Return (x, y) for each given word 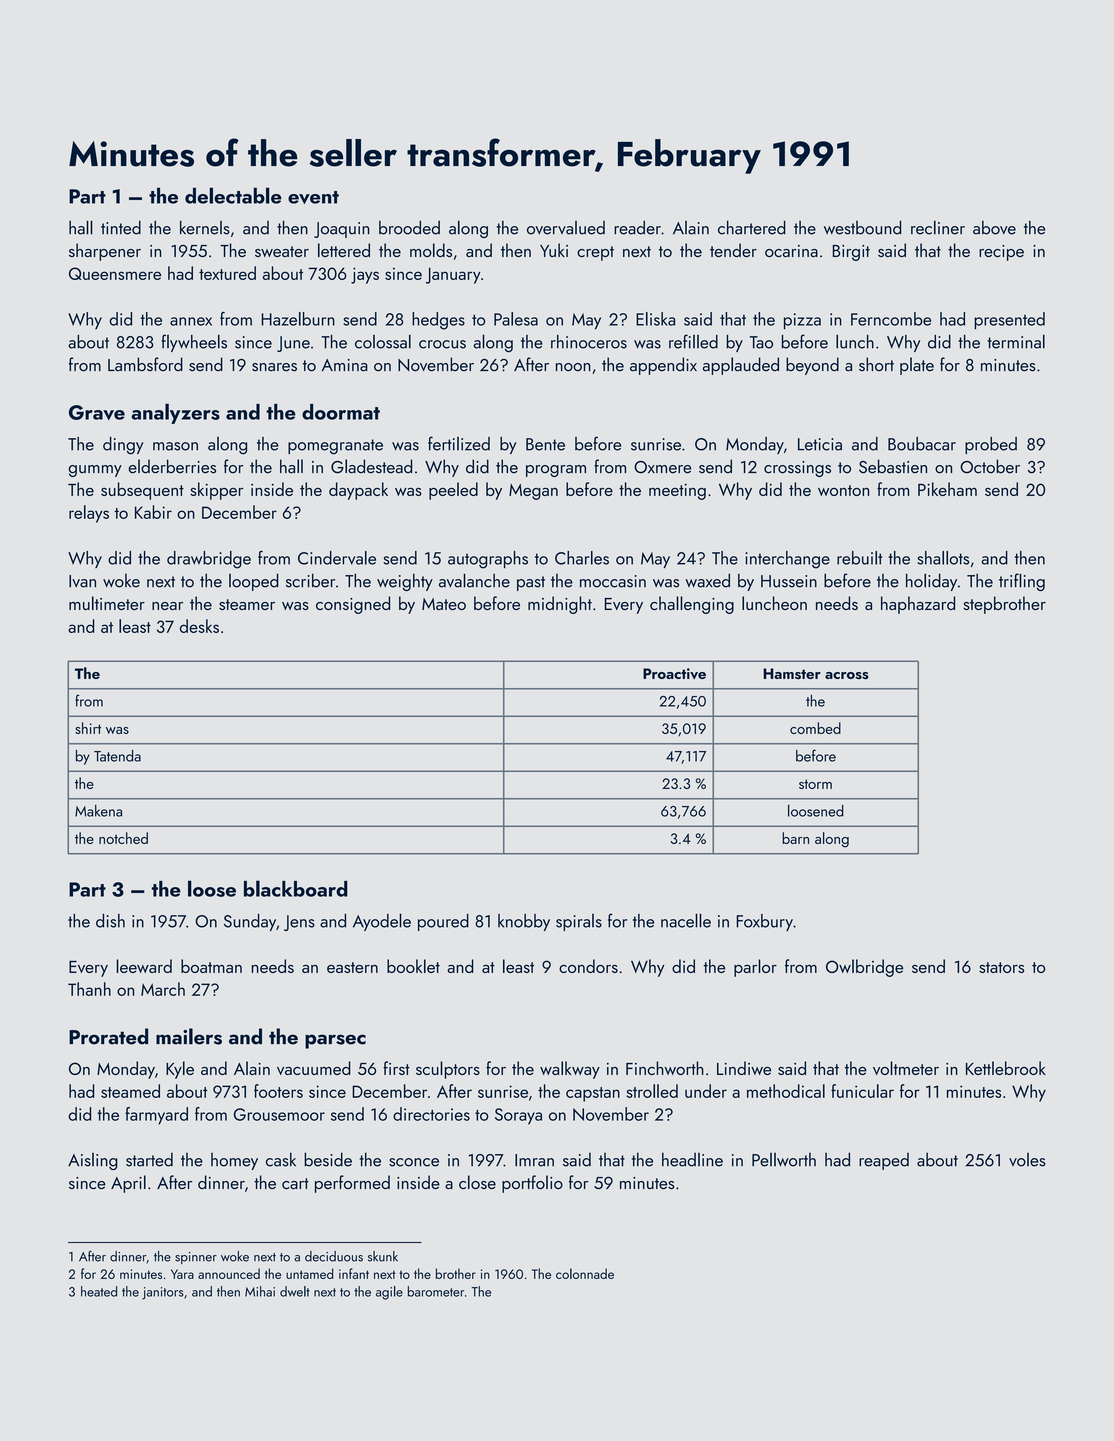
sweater (282, 251)
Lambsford (145, 364)
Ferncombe (891, 319)
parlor (755, 968)
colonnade (585, 1273)
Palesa (516, 319)
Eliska (655, 319)
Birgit (851, 253)
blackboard (296, 888)
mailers (189, 1036)
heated (99, 1291)
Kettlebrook (1006, 1068)
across (847, 675)
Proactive (674, 673)
